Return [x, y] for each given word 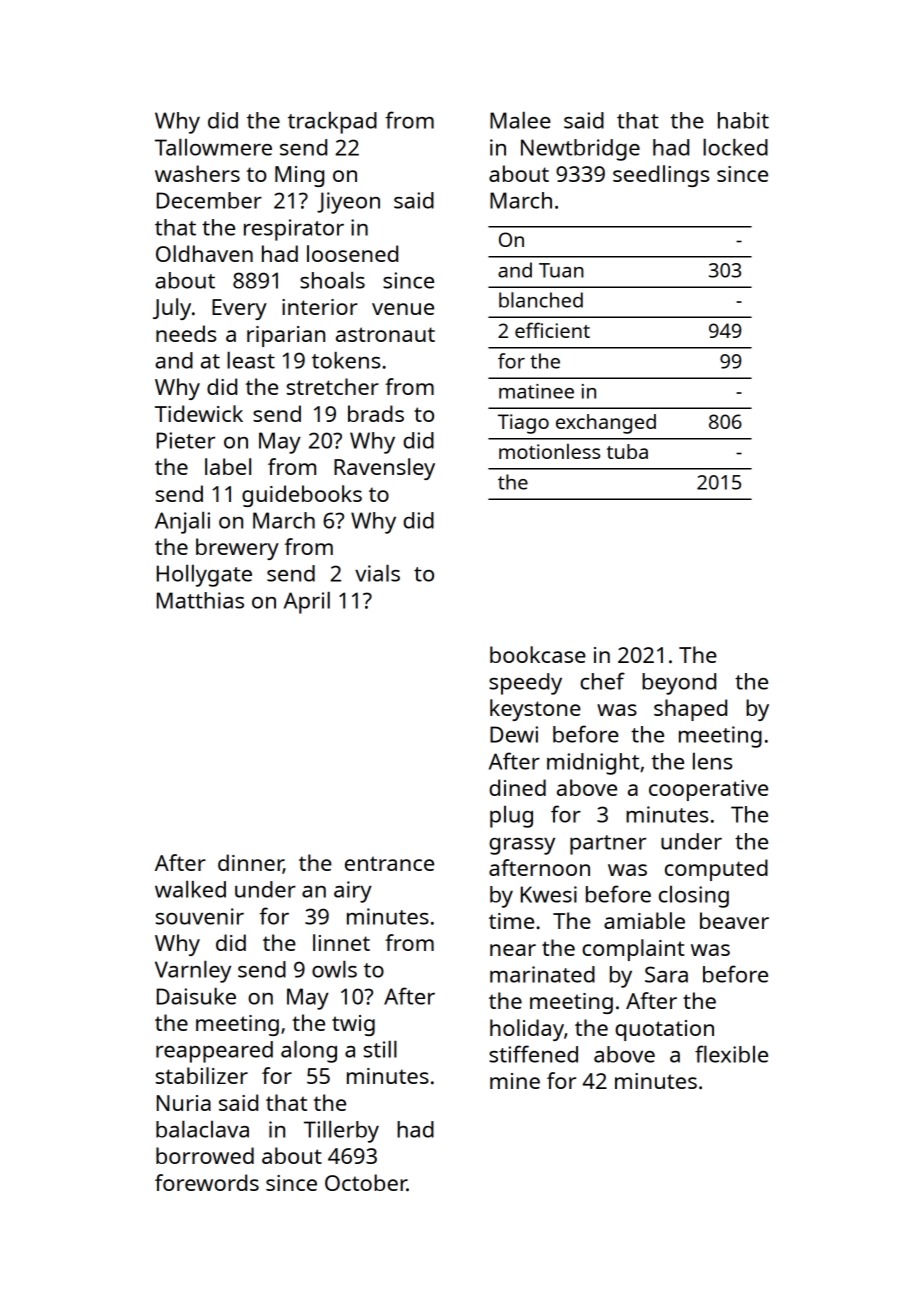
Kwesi [549, 894]
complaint [633, 950]
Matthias [200, 600]
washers [197, 173]
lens [712, 761]
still [380, 1049]
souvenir [200, 916]
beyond [679, 684]
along [309, 1051]
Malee [520, 120]
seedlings [661, 176]
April [307, 602]
